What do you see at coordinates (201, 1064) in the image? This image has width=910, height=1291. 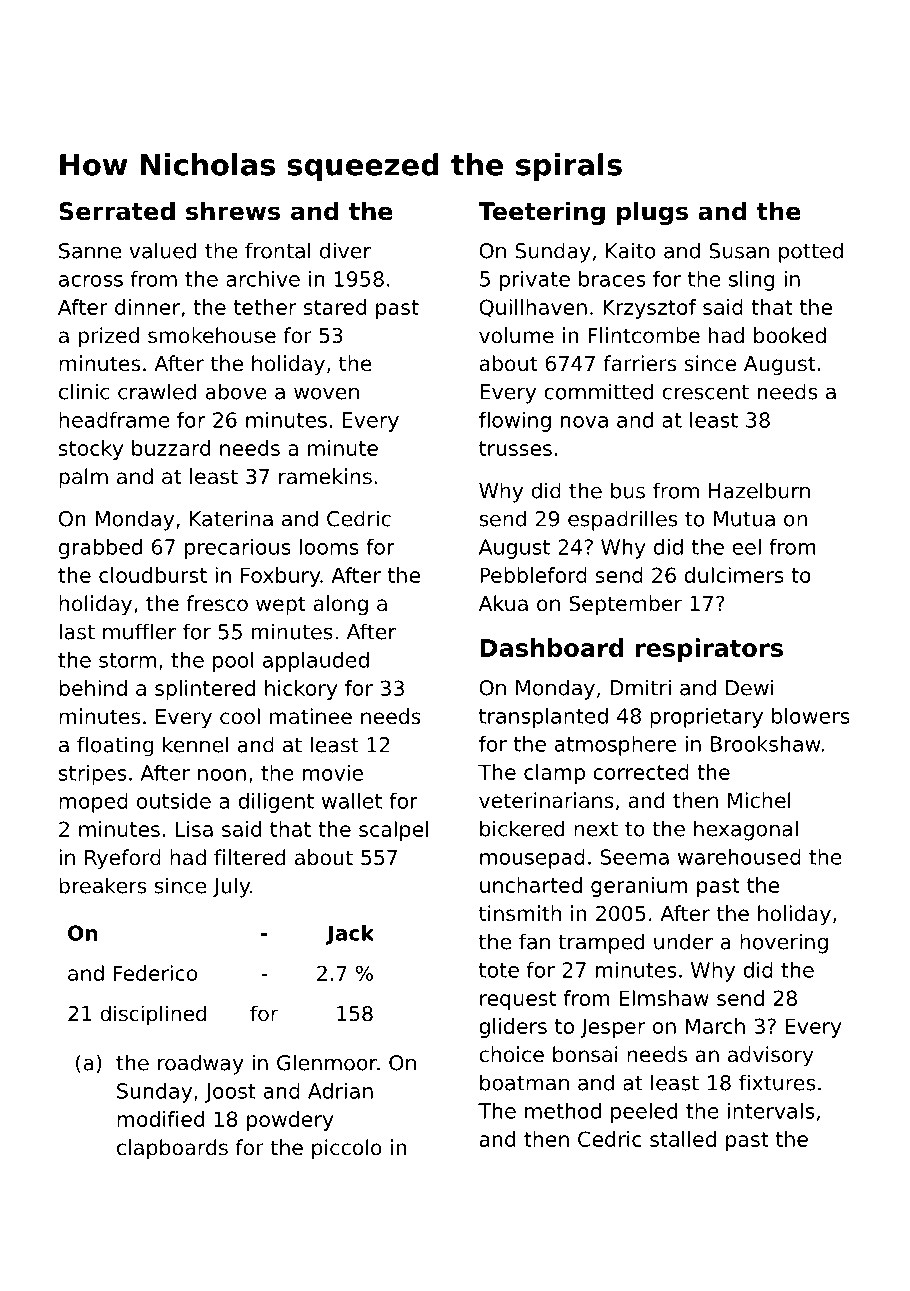 I see `roadway` at bounding box center [201, 1064].
